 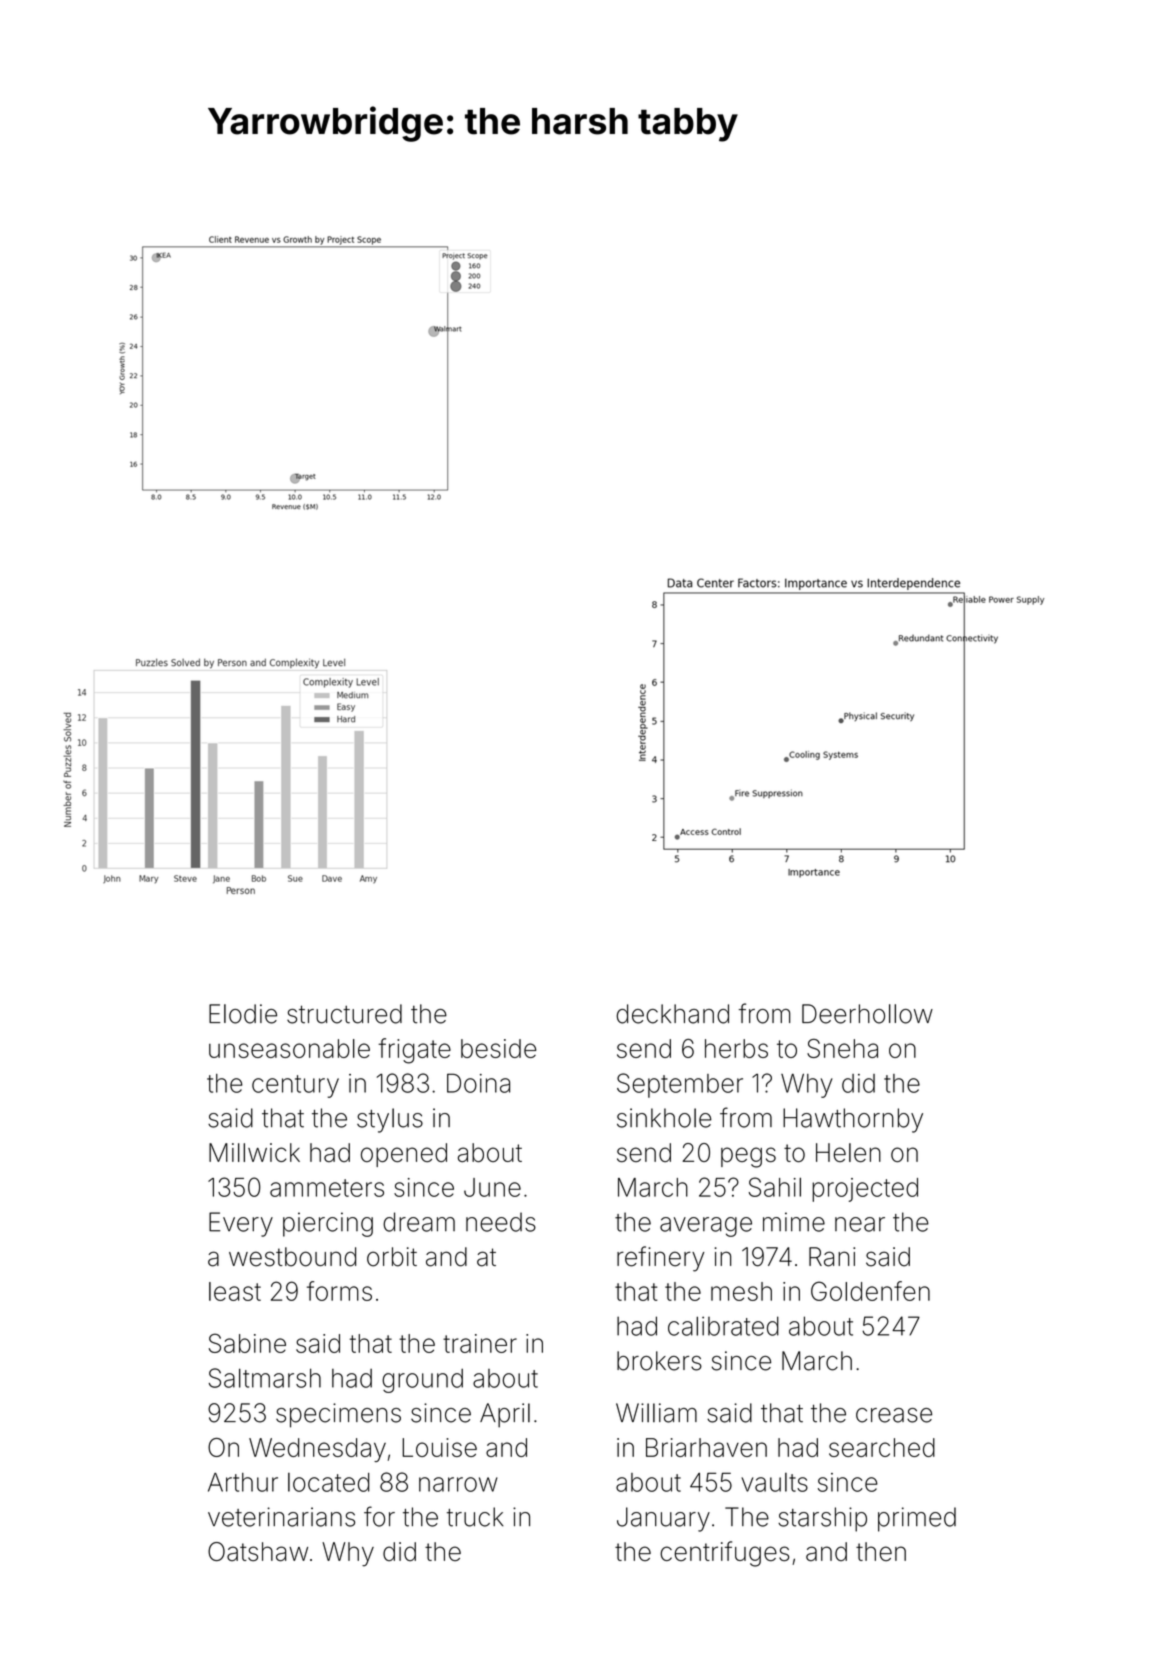 What do you see at coordinates (724, 1554) in the page?
I see `centrifuges` at bounding box center [724, 1554].
